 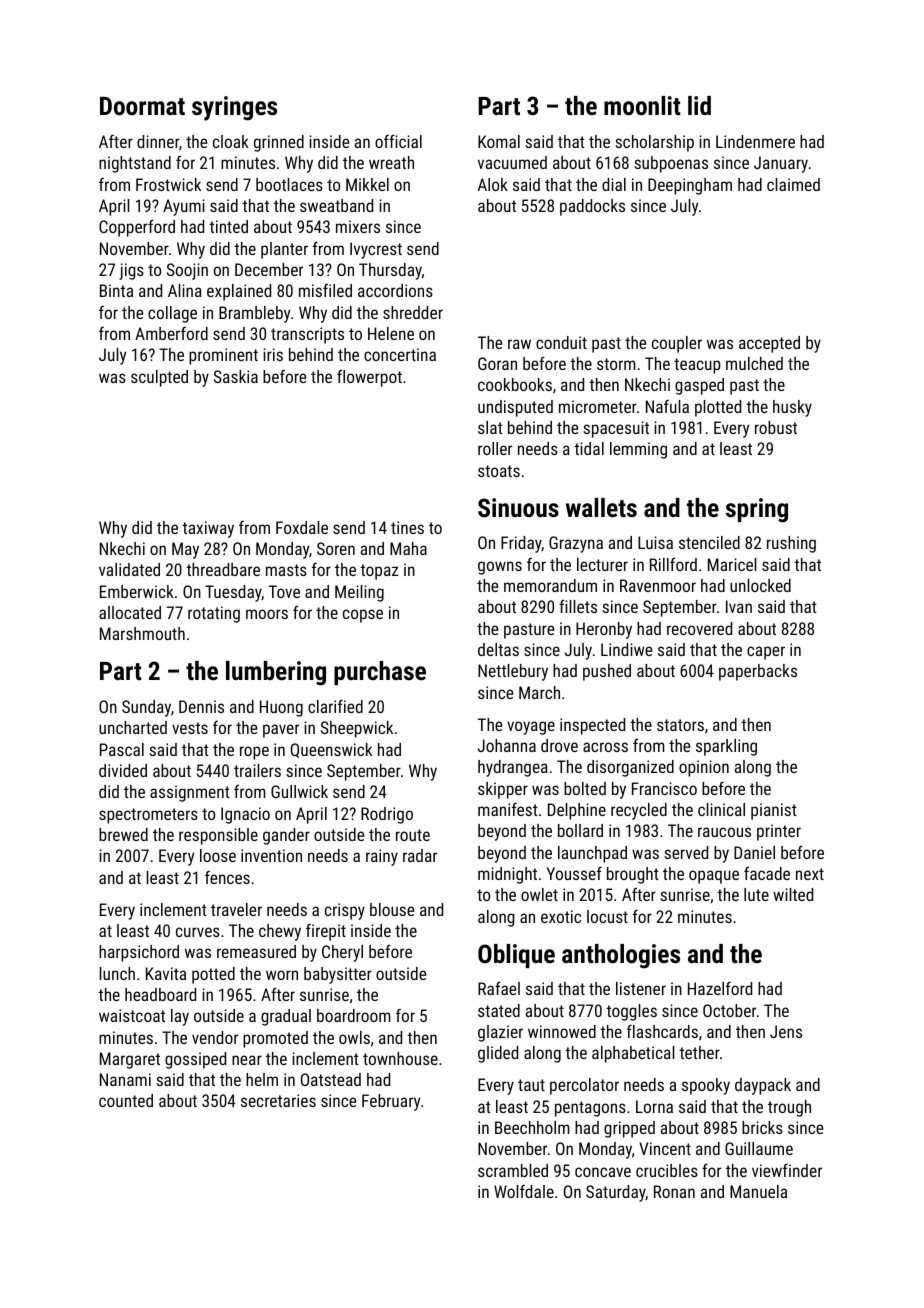 I want to click on bolted, so click(x=585, y=788).
